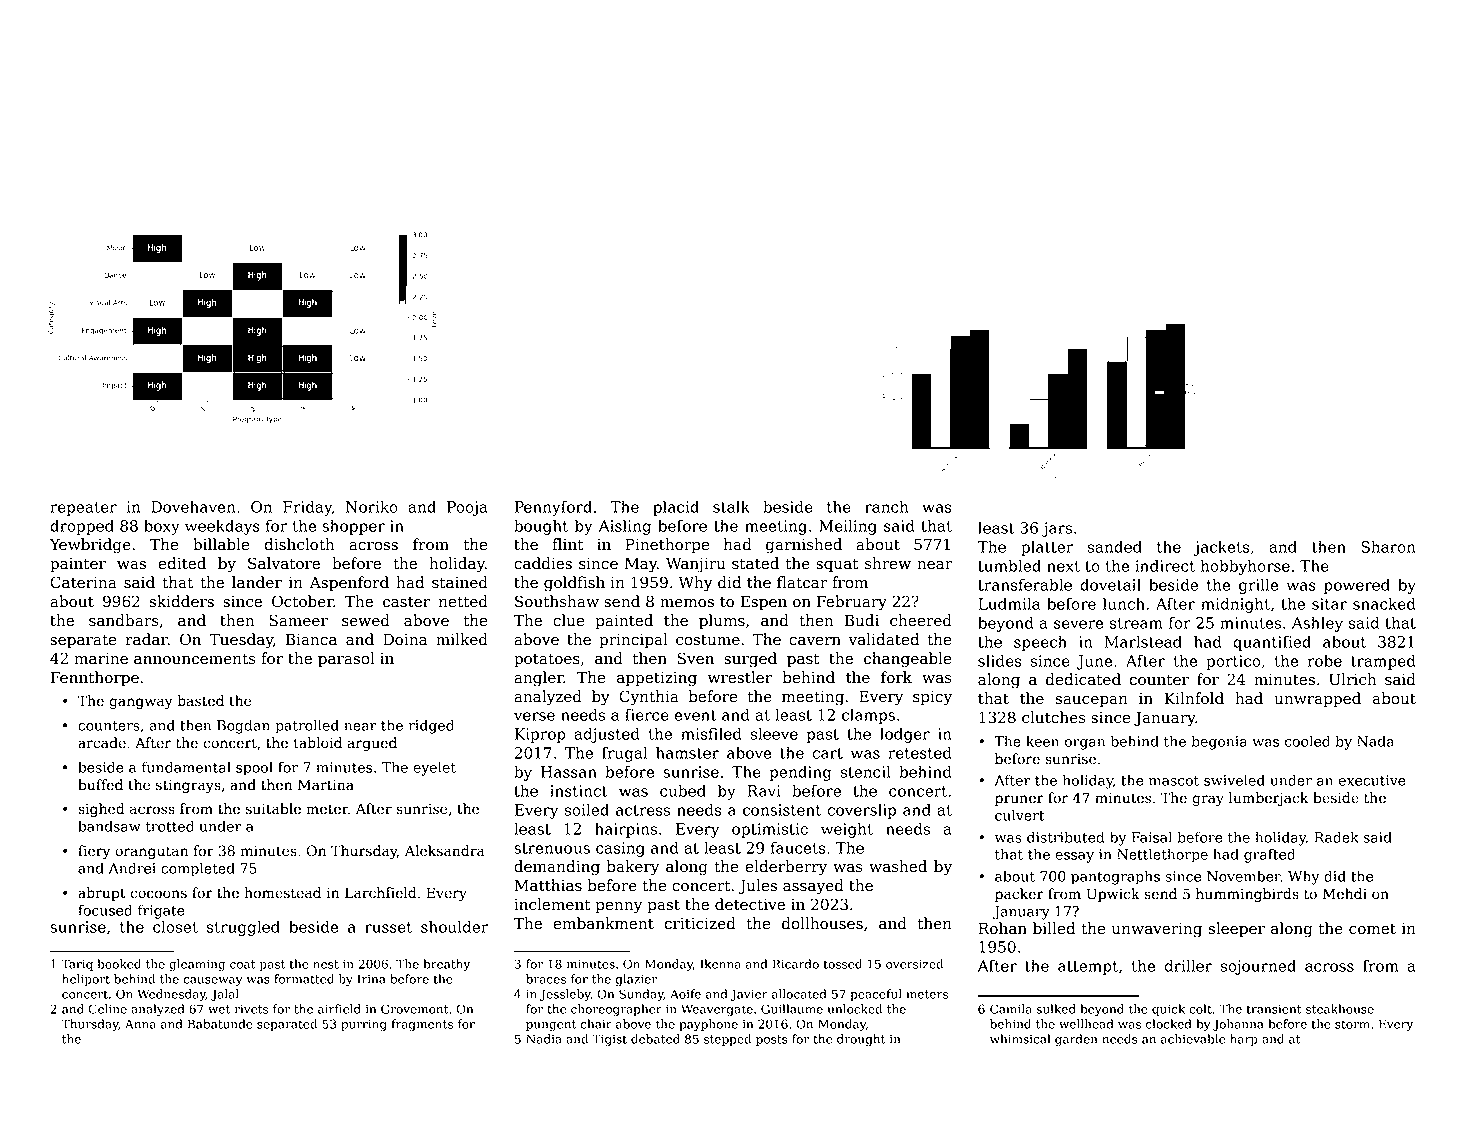  Describe the element at coordinates (534, 716) in the screenshot. I see `verse` at that location.
